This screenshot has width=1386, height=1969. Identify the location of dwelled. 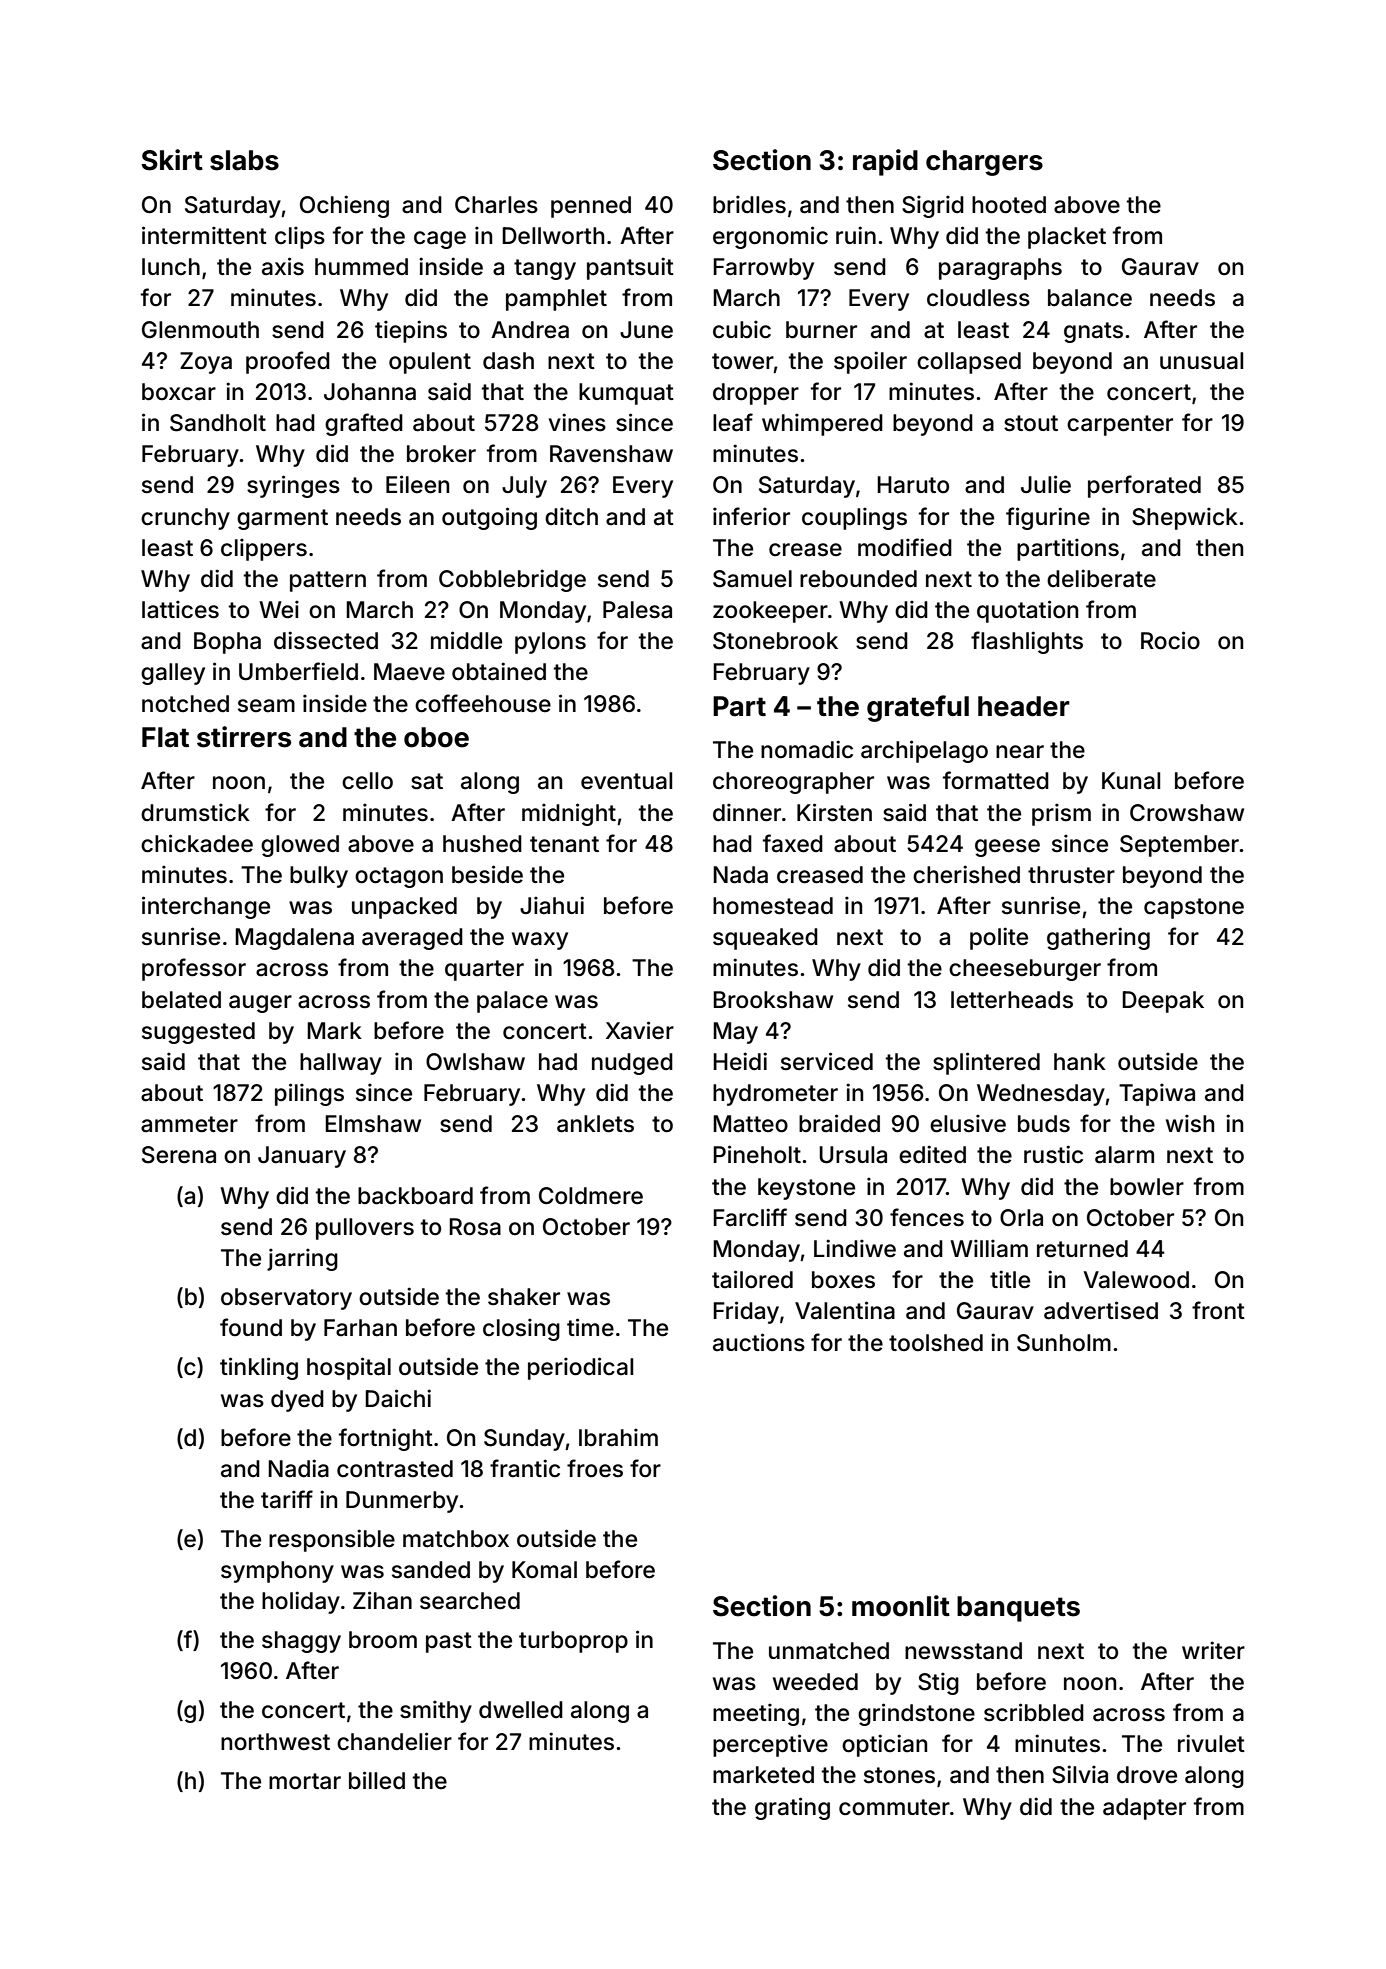
(521, 1710).
